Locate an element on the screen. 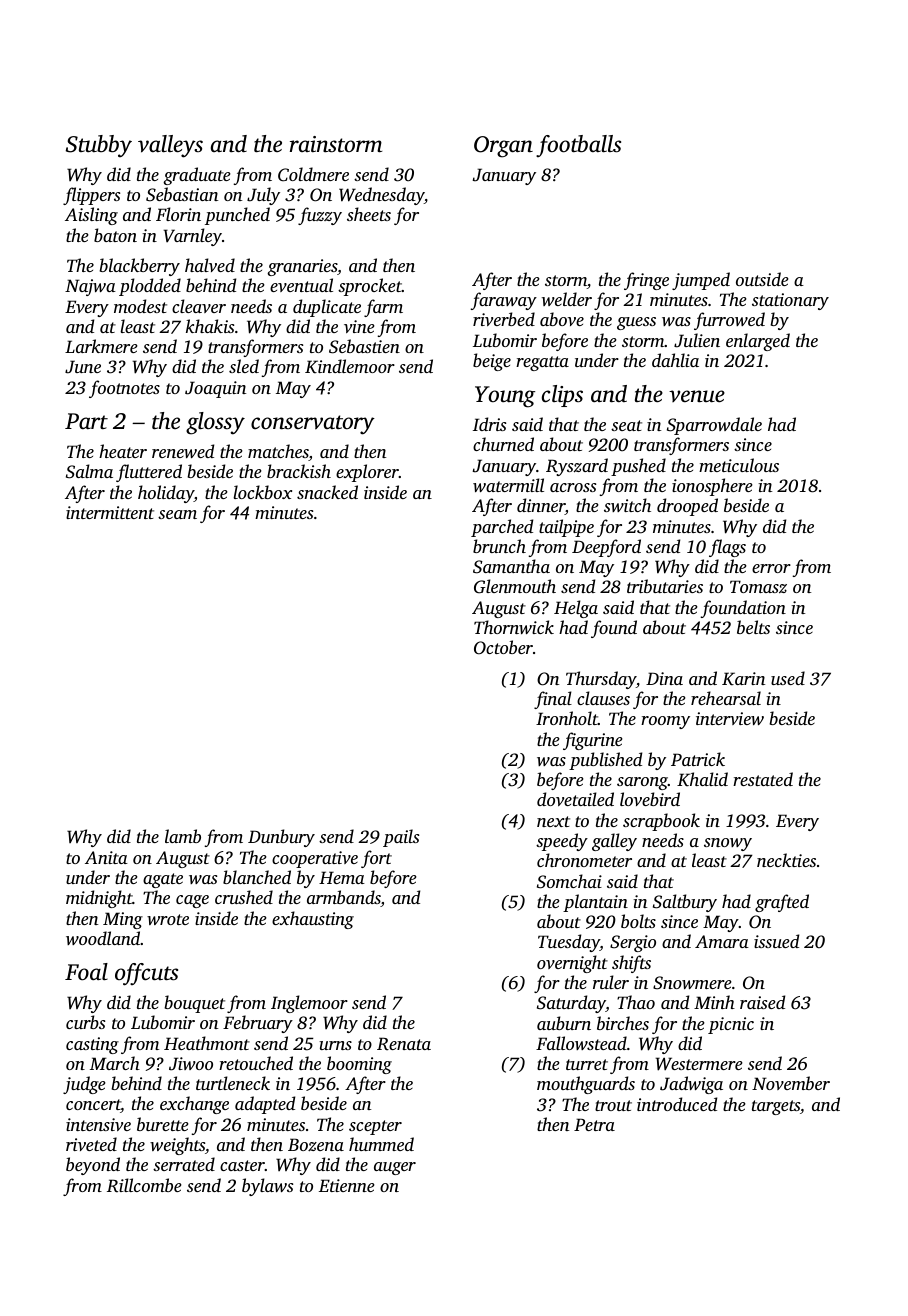 Image resolution: width=908 pixels, height=1316 pixels. Deepford is located at coordinates (606, 548).
